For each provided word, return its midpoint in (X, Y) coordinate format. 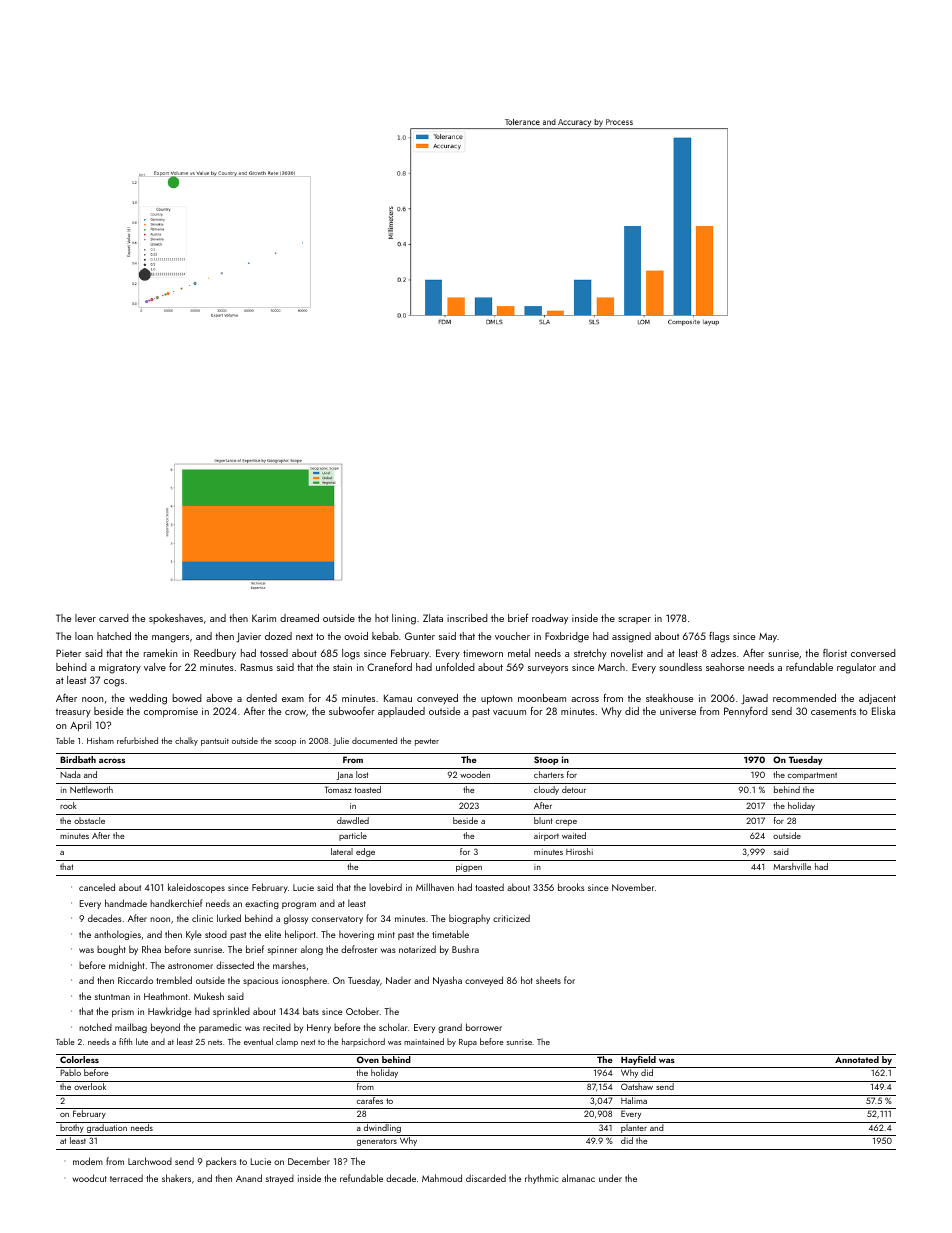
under (610, 1178)
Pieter (68, 653)
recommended (804, 698)
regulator (856, 668)
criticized (511, 918)
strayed (280, 1179)
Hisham (100, 740)
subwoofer (352, 711)
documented (374, 740)
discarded (486, 1178)
